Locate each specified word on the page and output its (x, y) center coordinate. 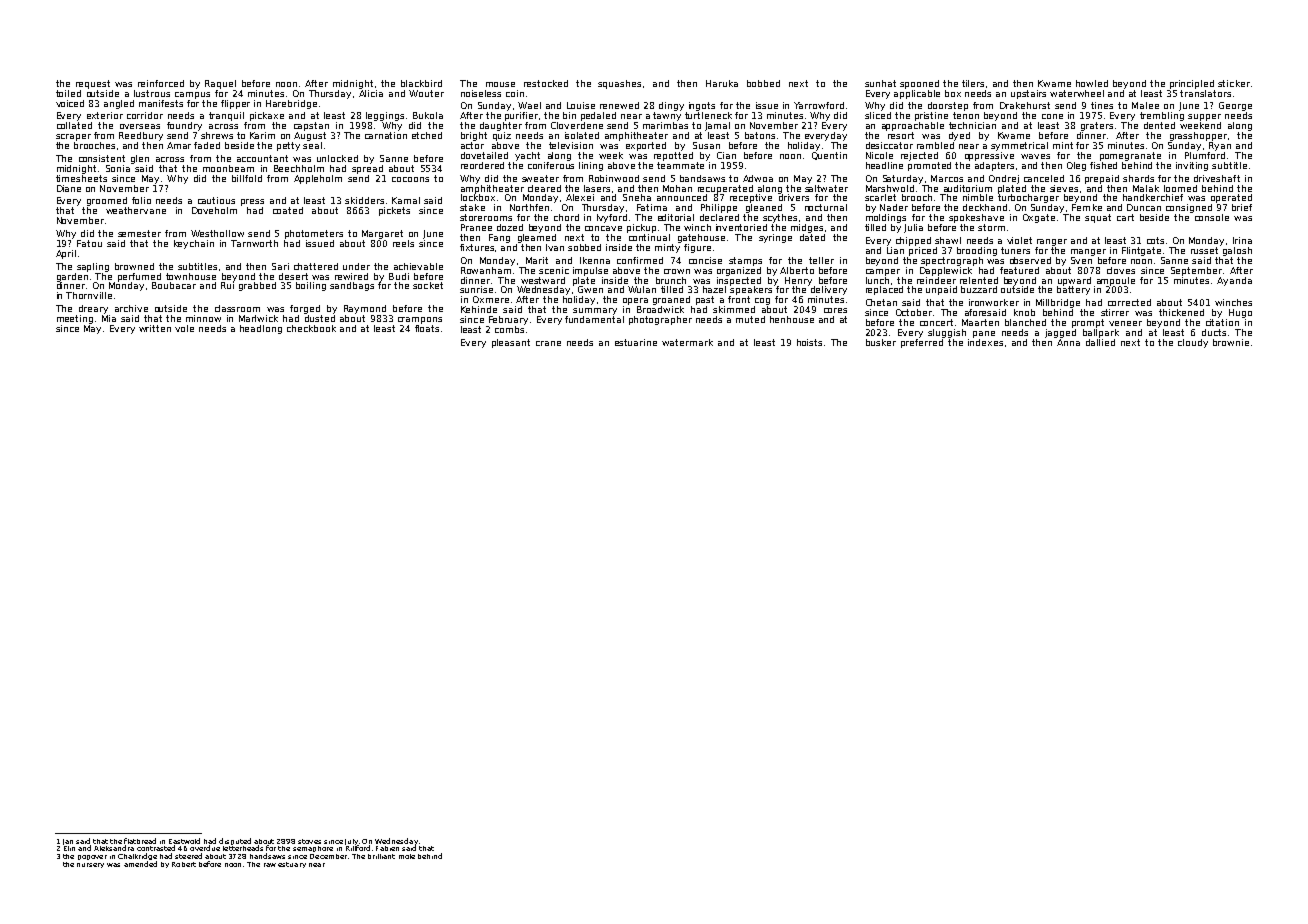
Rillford (358, 848)
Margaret (382, 234)
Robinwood (614, 178)
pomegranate (1130, 156)
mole (407, 856)
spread (367, 169)
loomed (1180, 188)
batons (760, 135)
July (351, 842)
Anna (1068, 342)
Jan (68, 842)
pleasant (511, 343)
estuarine (636, 342)
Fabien (387, 848)
